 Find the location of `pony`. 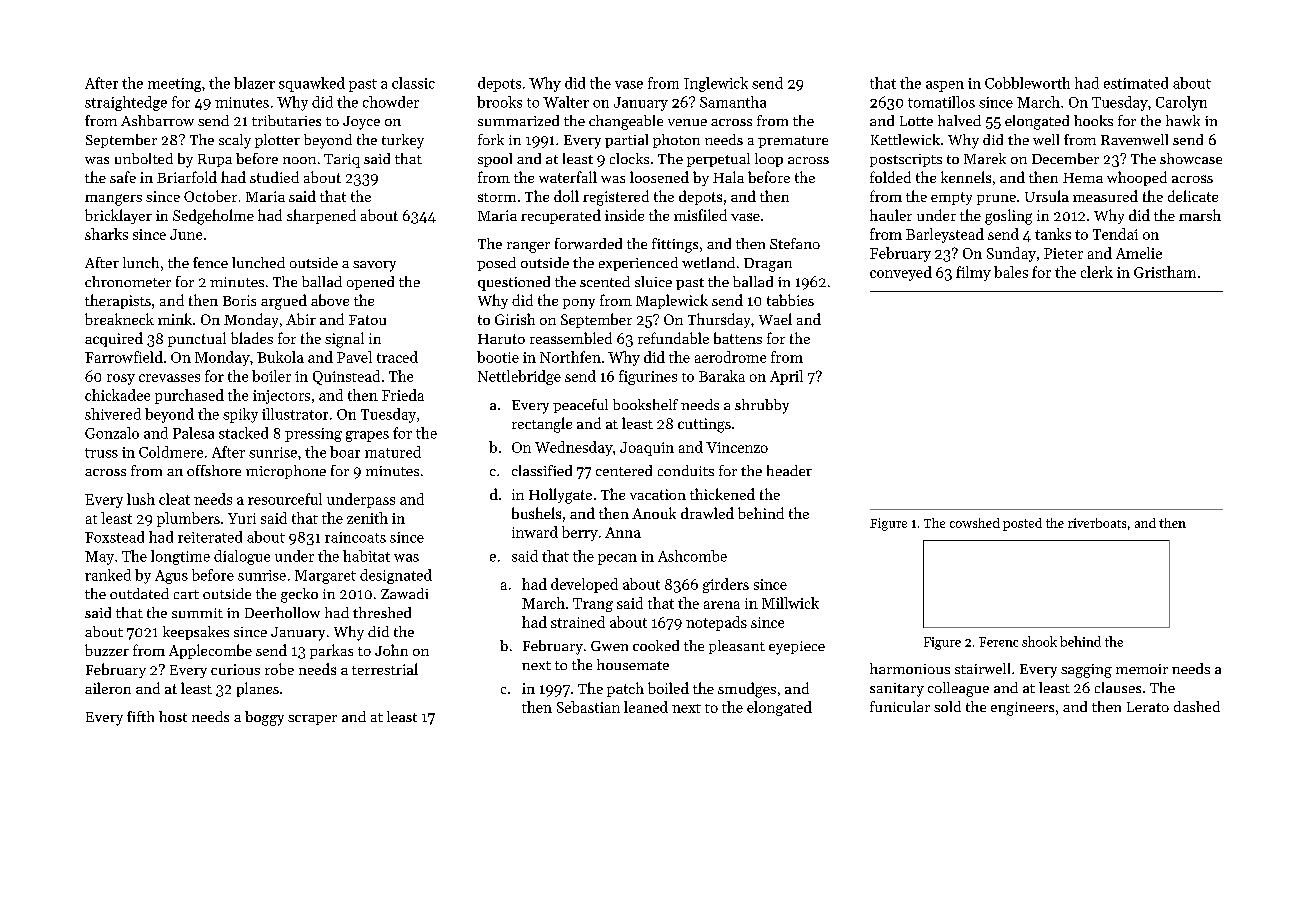

pony is located at coordinates (579, 304).
